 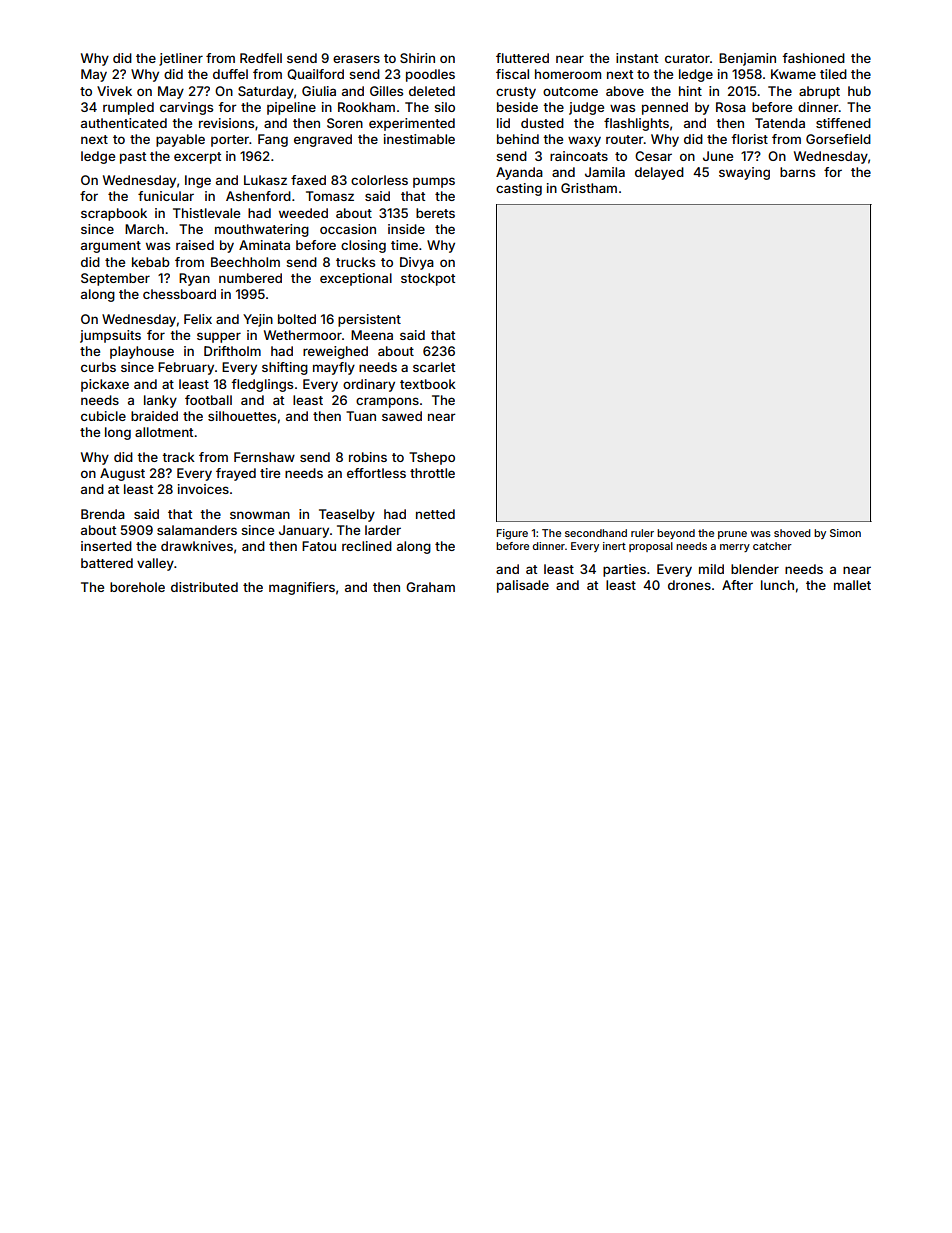 What do you see at coordinates (523, 586) in the screenshot?
I see `palisade` at bounding box center [523, 586].
